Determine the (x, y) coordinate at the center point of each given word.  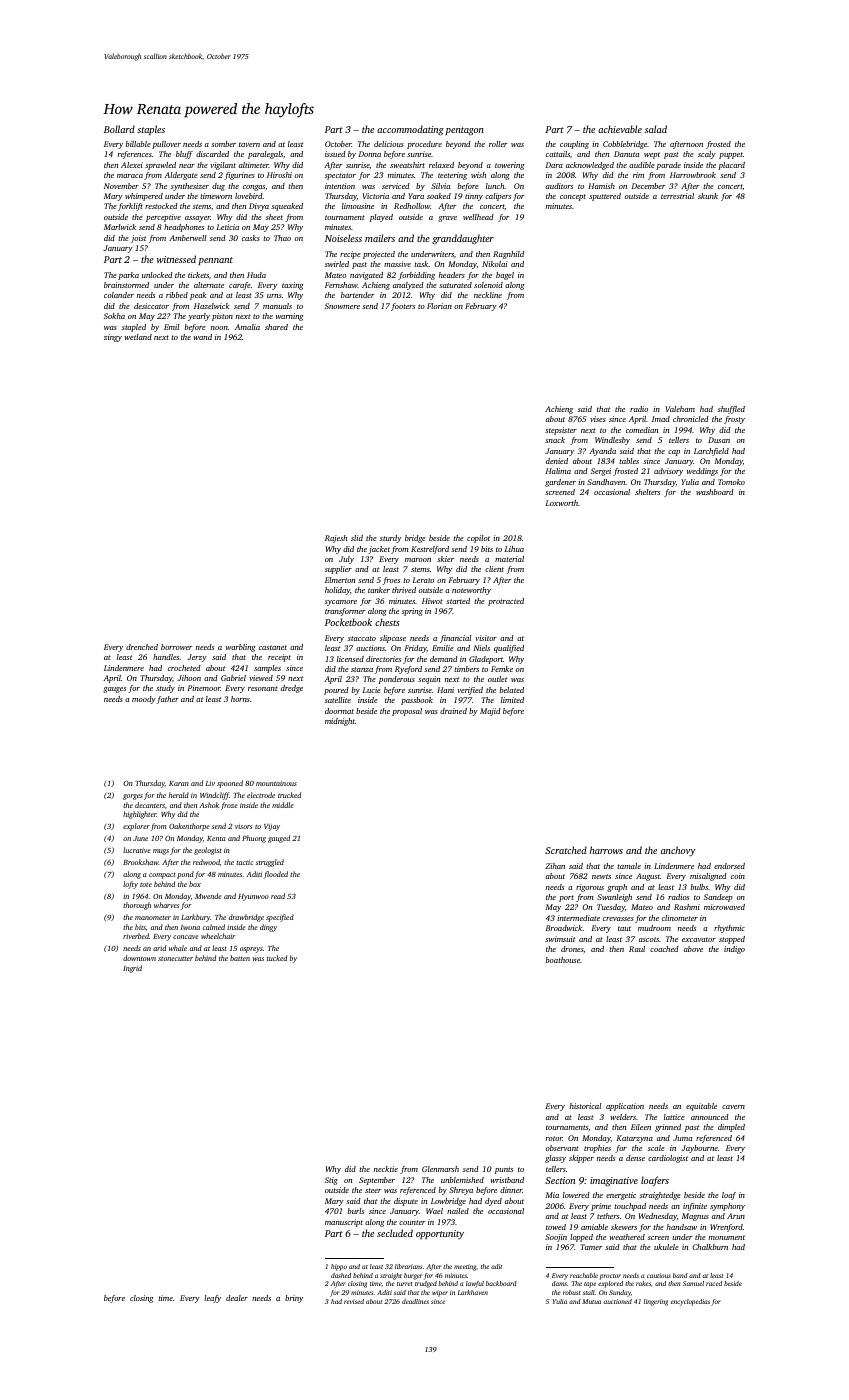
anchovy (678, 851)
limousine (358, 206)
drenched (142, 647)
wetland (138, 337)
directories (383, 659)
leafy (212, 1299)
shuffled (731, 410)
